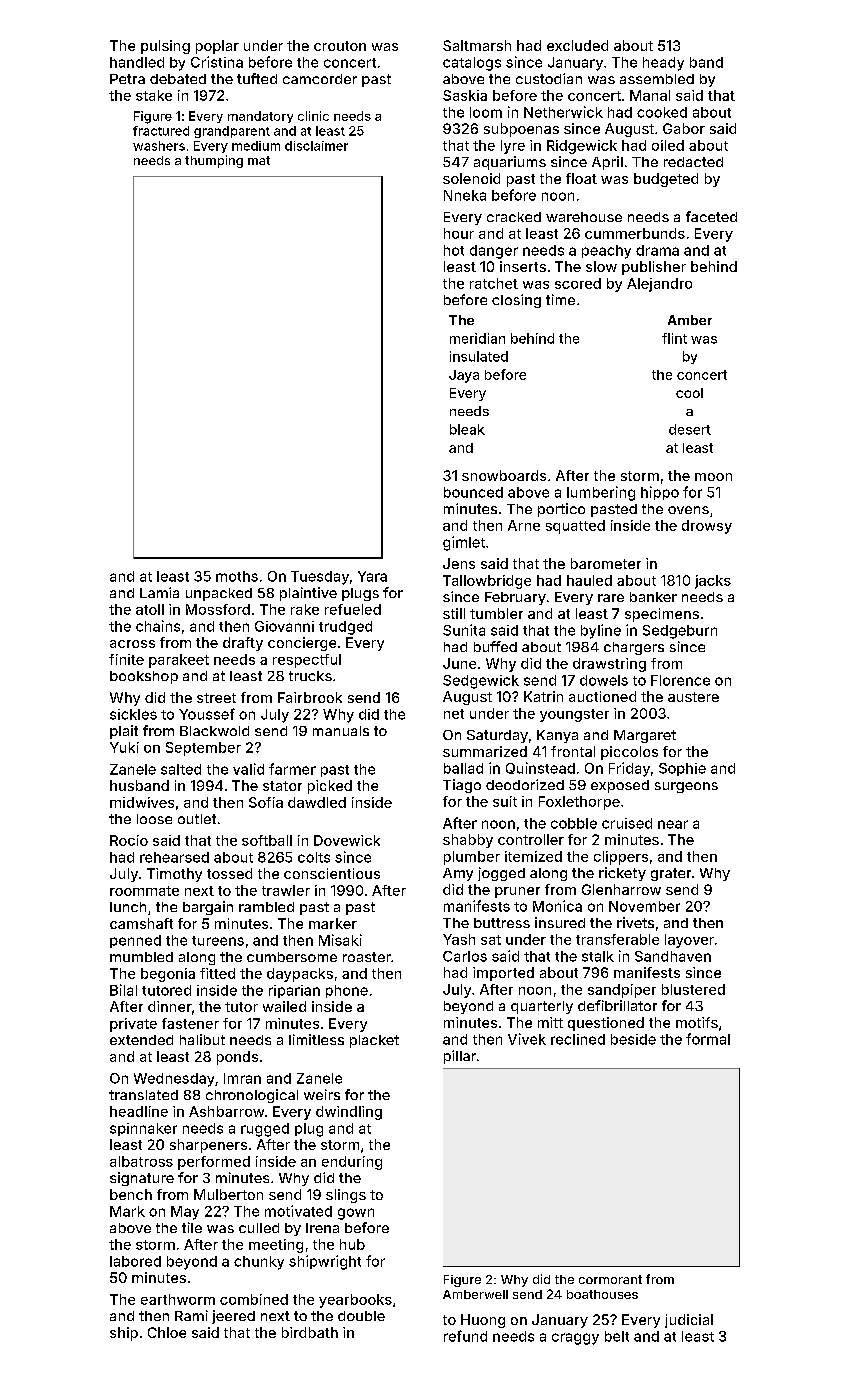 Image resolution: width=849 pixels, height=1400 pixels. I want to click on grater, so click(671, 874).
